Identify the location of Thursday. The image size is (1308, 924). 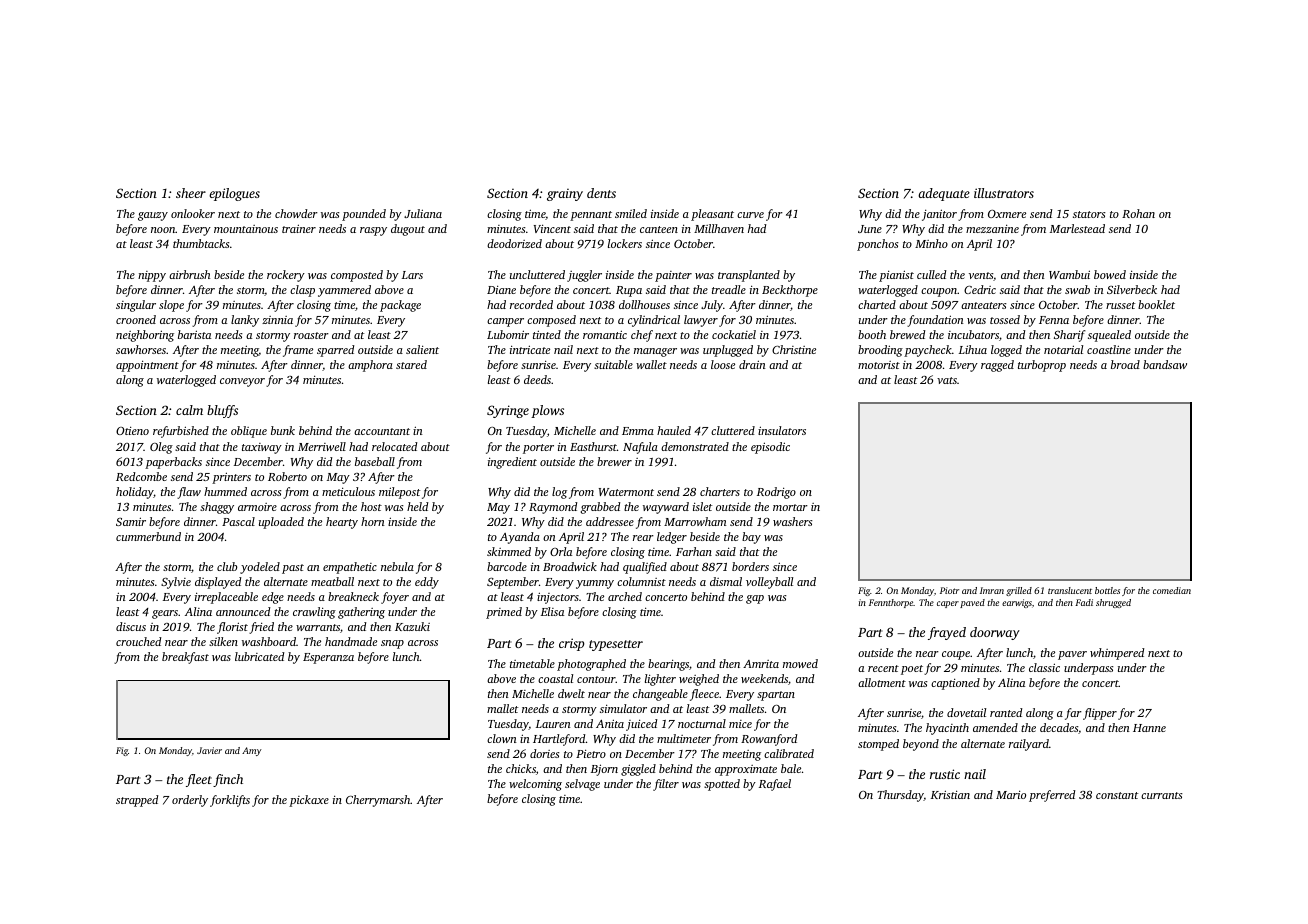
(900, 796).
